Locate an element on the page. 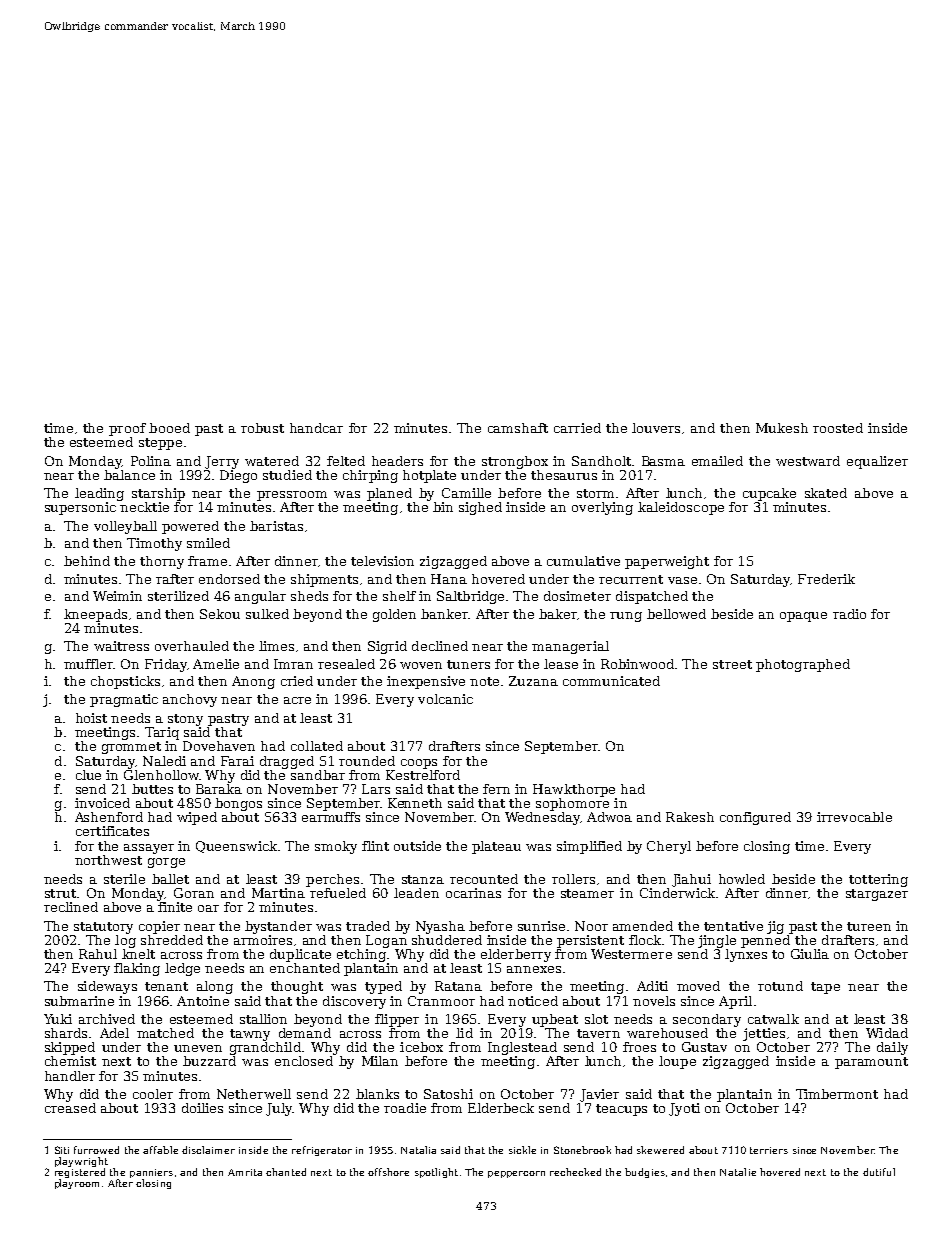  spotlight is located at coordinates (436, 1173).
